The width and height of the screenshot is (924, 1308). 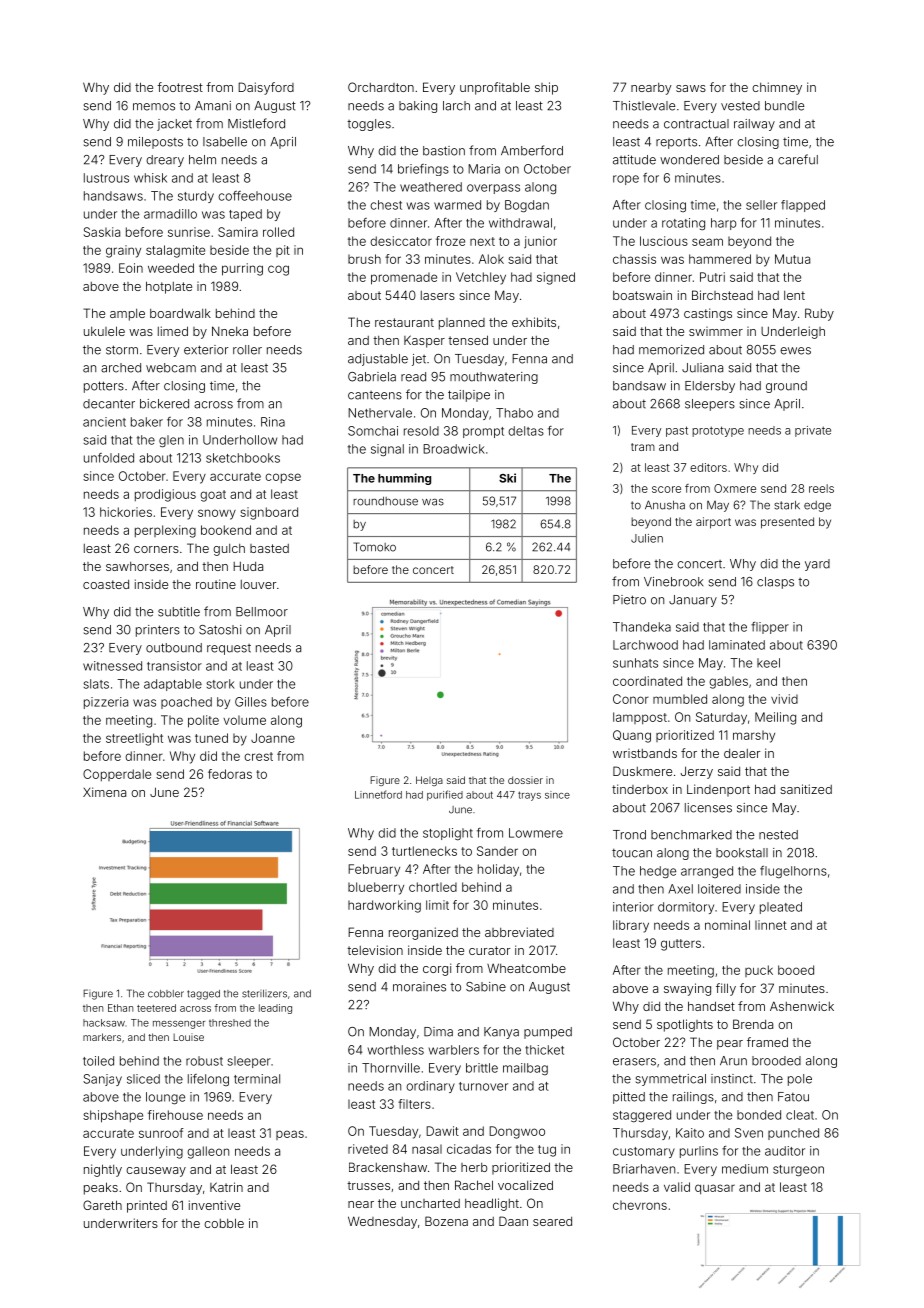 I want to click on chortled, so click(x=433, y=887).
